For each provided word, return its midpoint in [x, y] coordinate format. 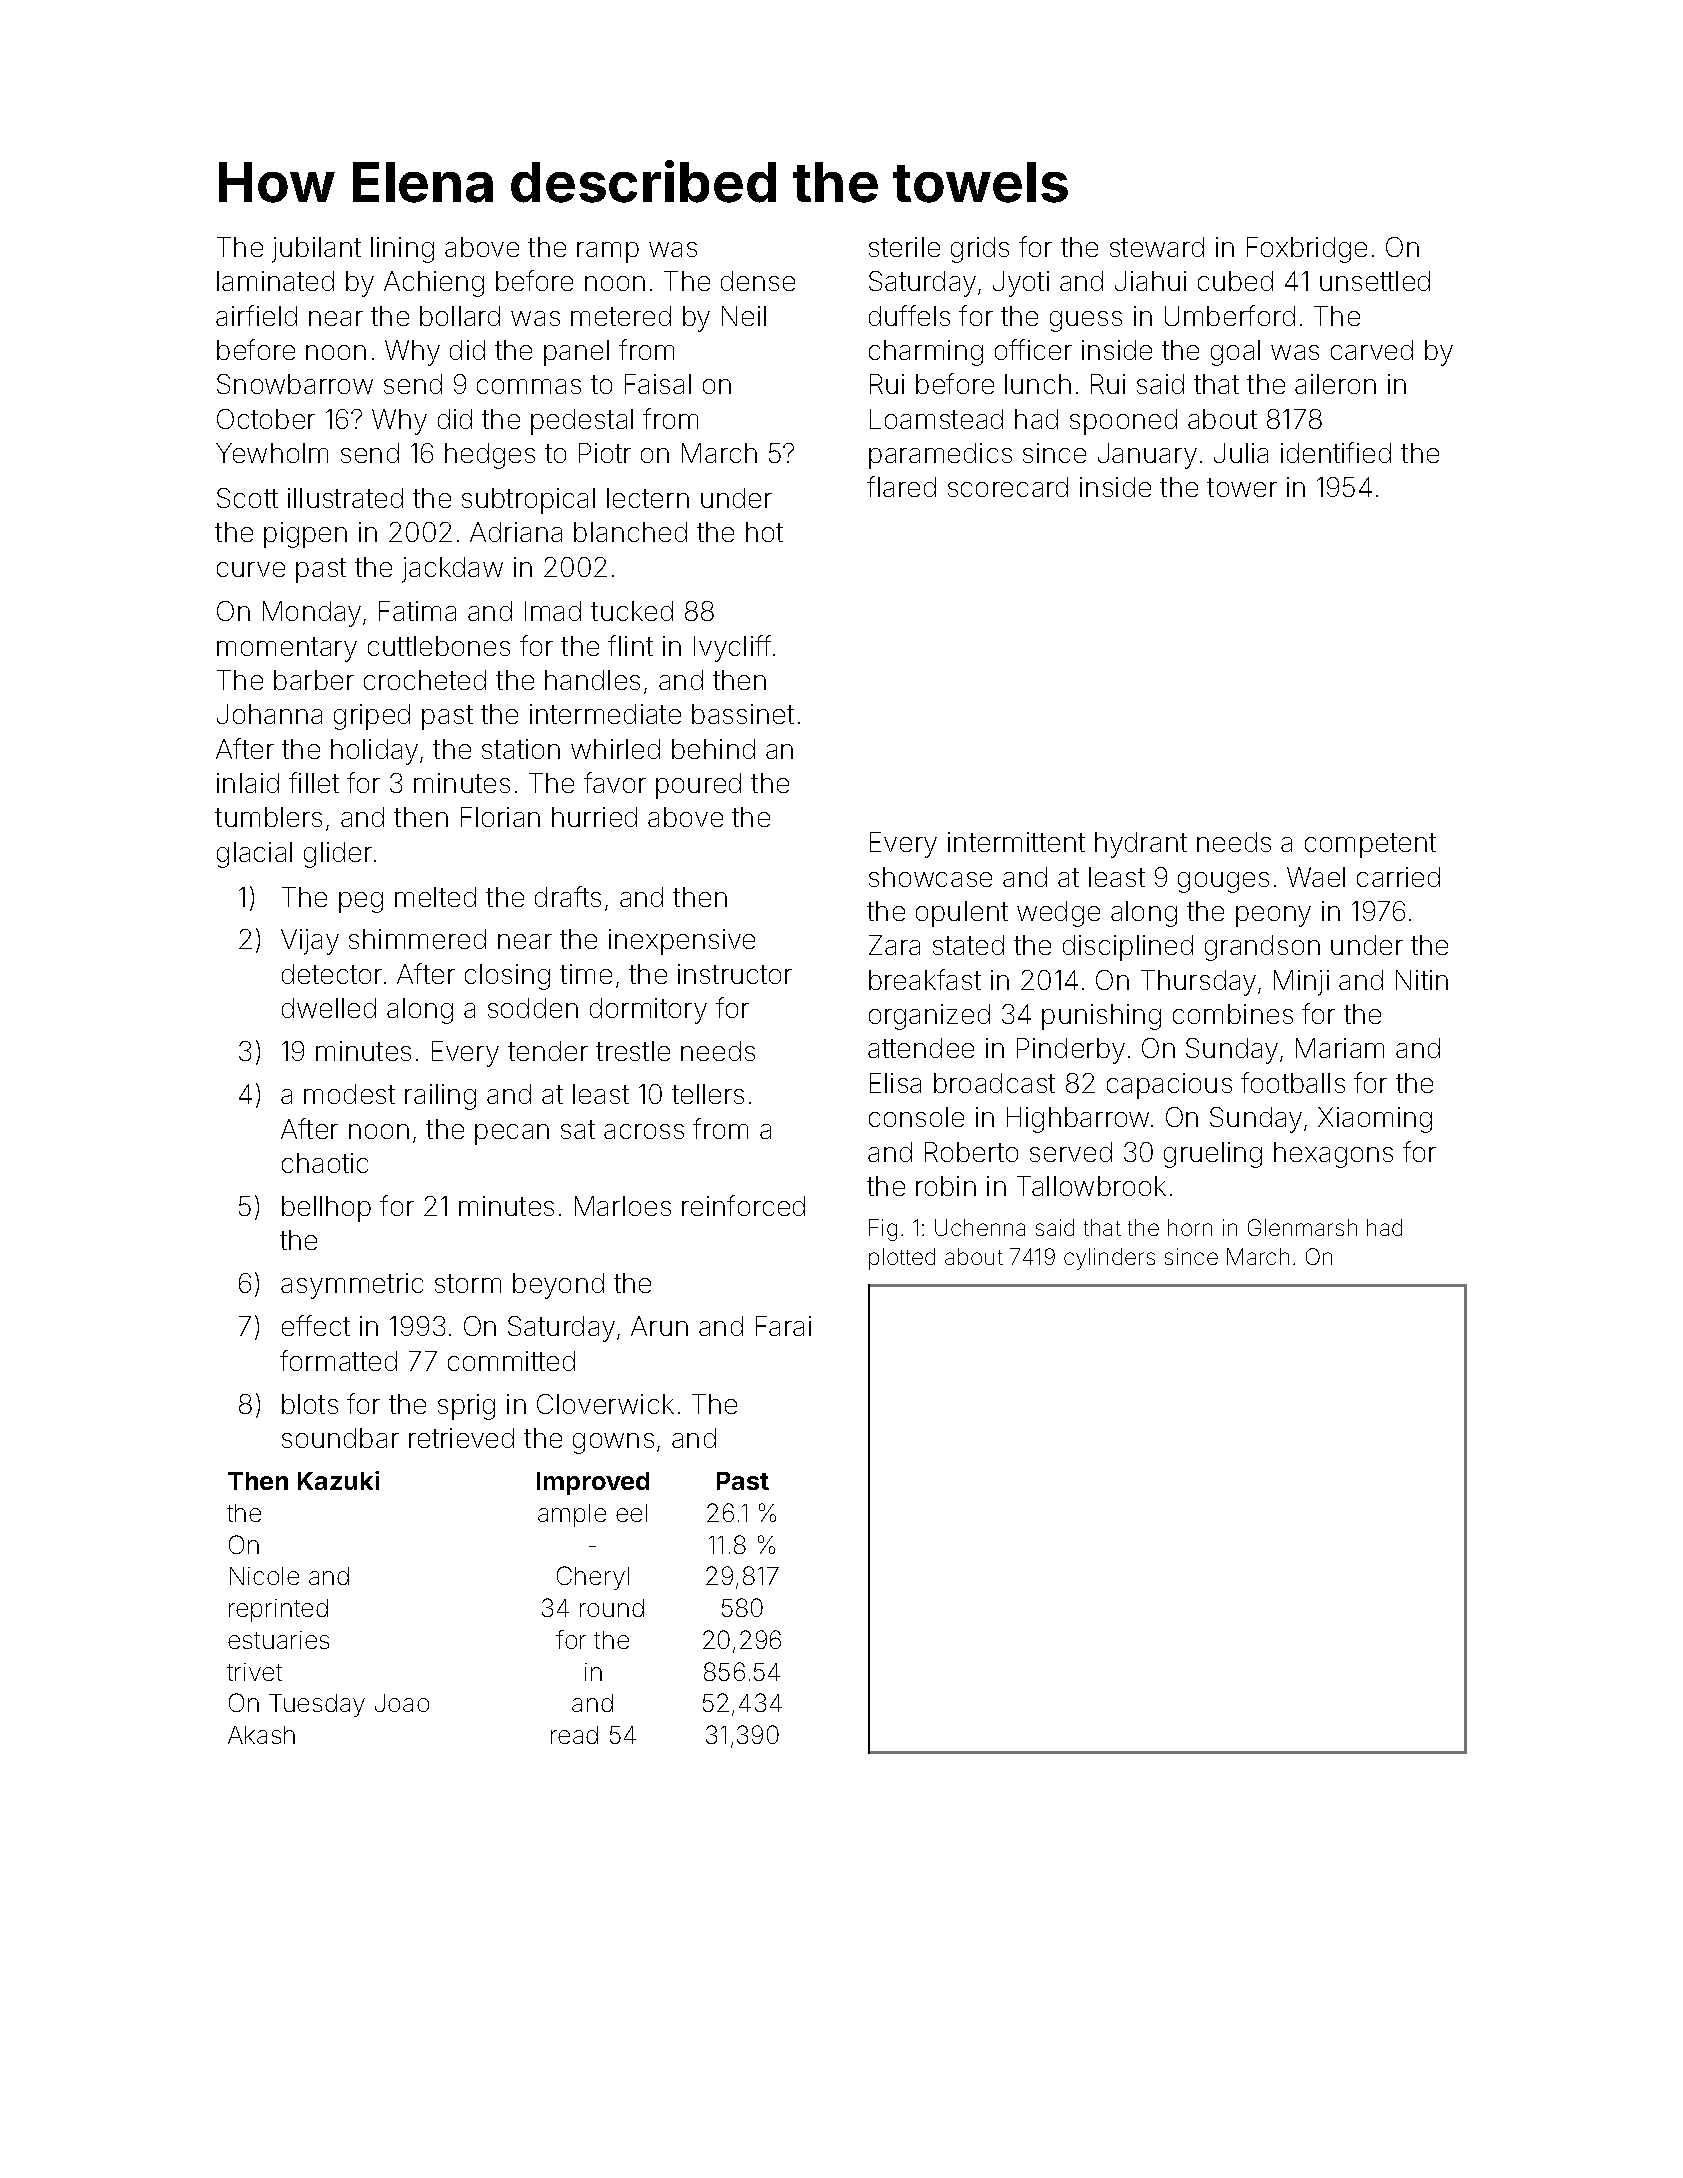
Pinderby [1071, 1051]
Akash [261, 1735]
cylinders [1109, 1259]
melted [435, 897]
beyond [558, 1286]
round [612, 1608]
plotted [902, 1259]
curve [251, 569]
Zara [894, 945]
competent [1370, 845]
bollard [460, 316]
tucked [632, 611]
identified [1336, 452]
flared [901, 486]
